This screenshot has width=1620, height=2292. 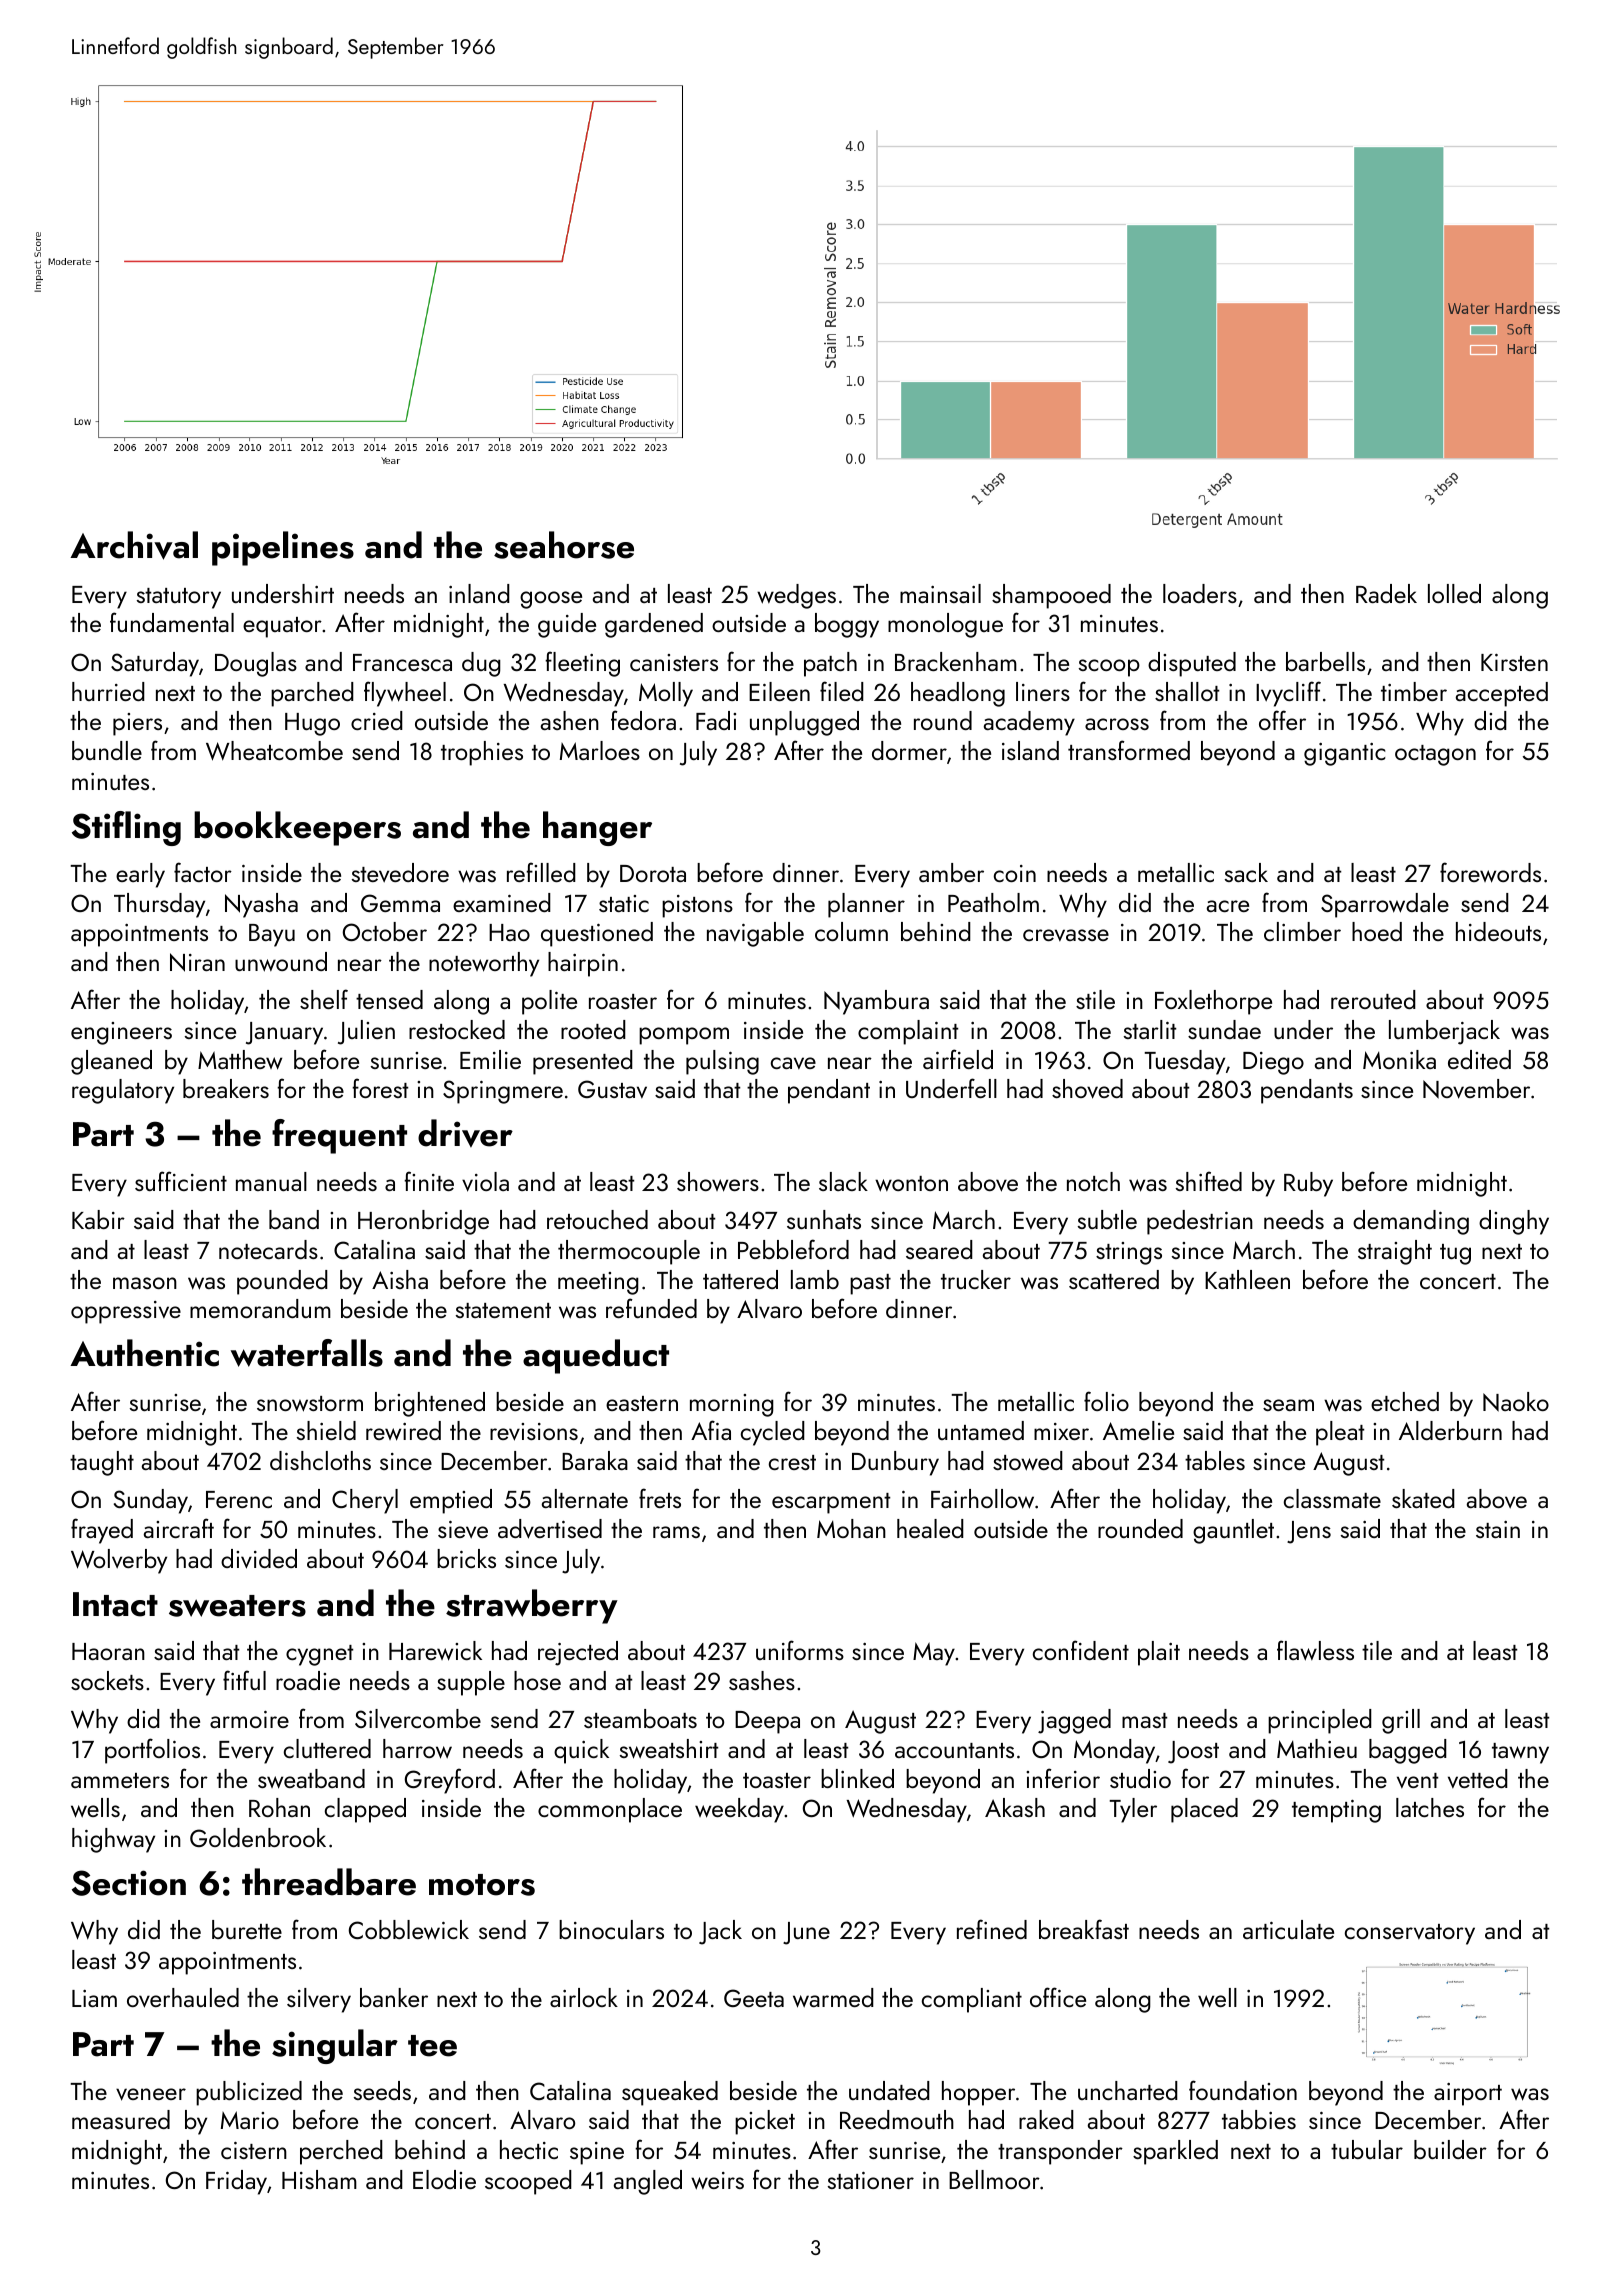 I want to click on morning, so click(x=732, y=1405).
